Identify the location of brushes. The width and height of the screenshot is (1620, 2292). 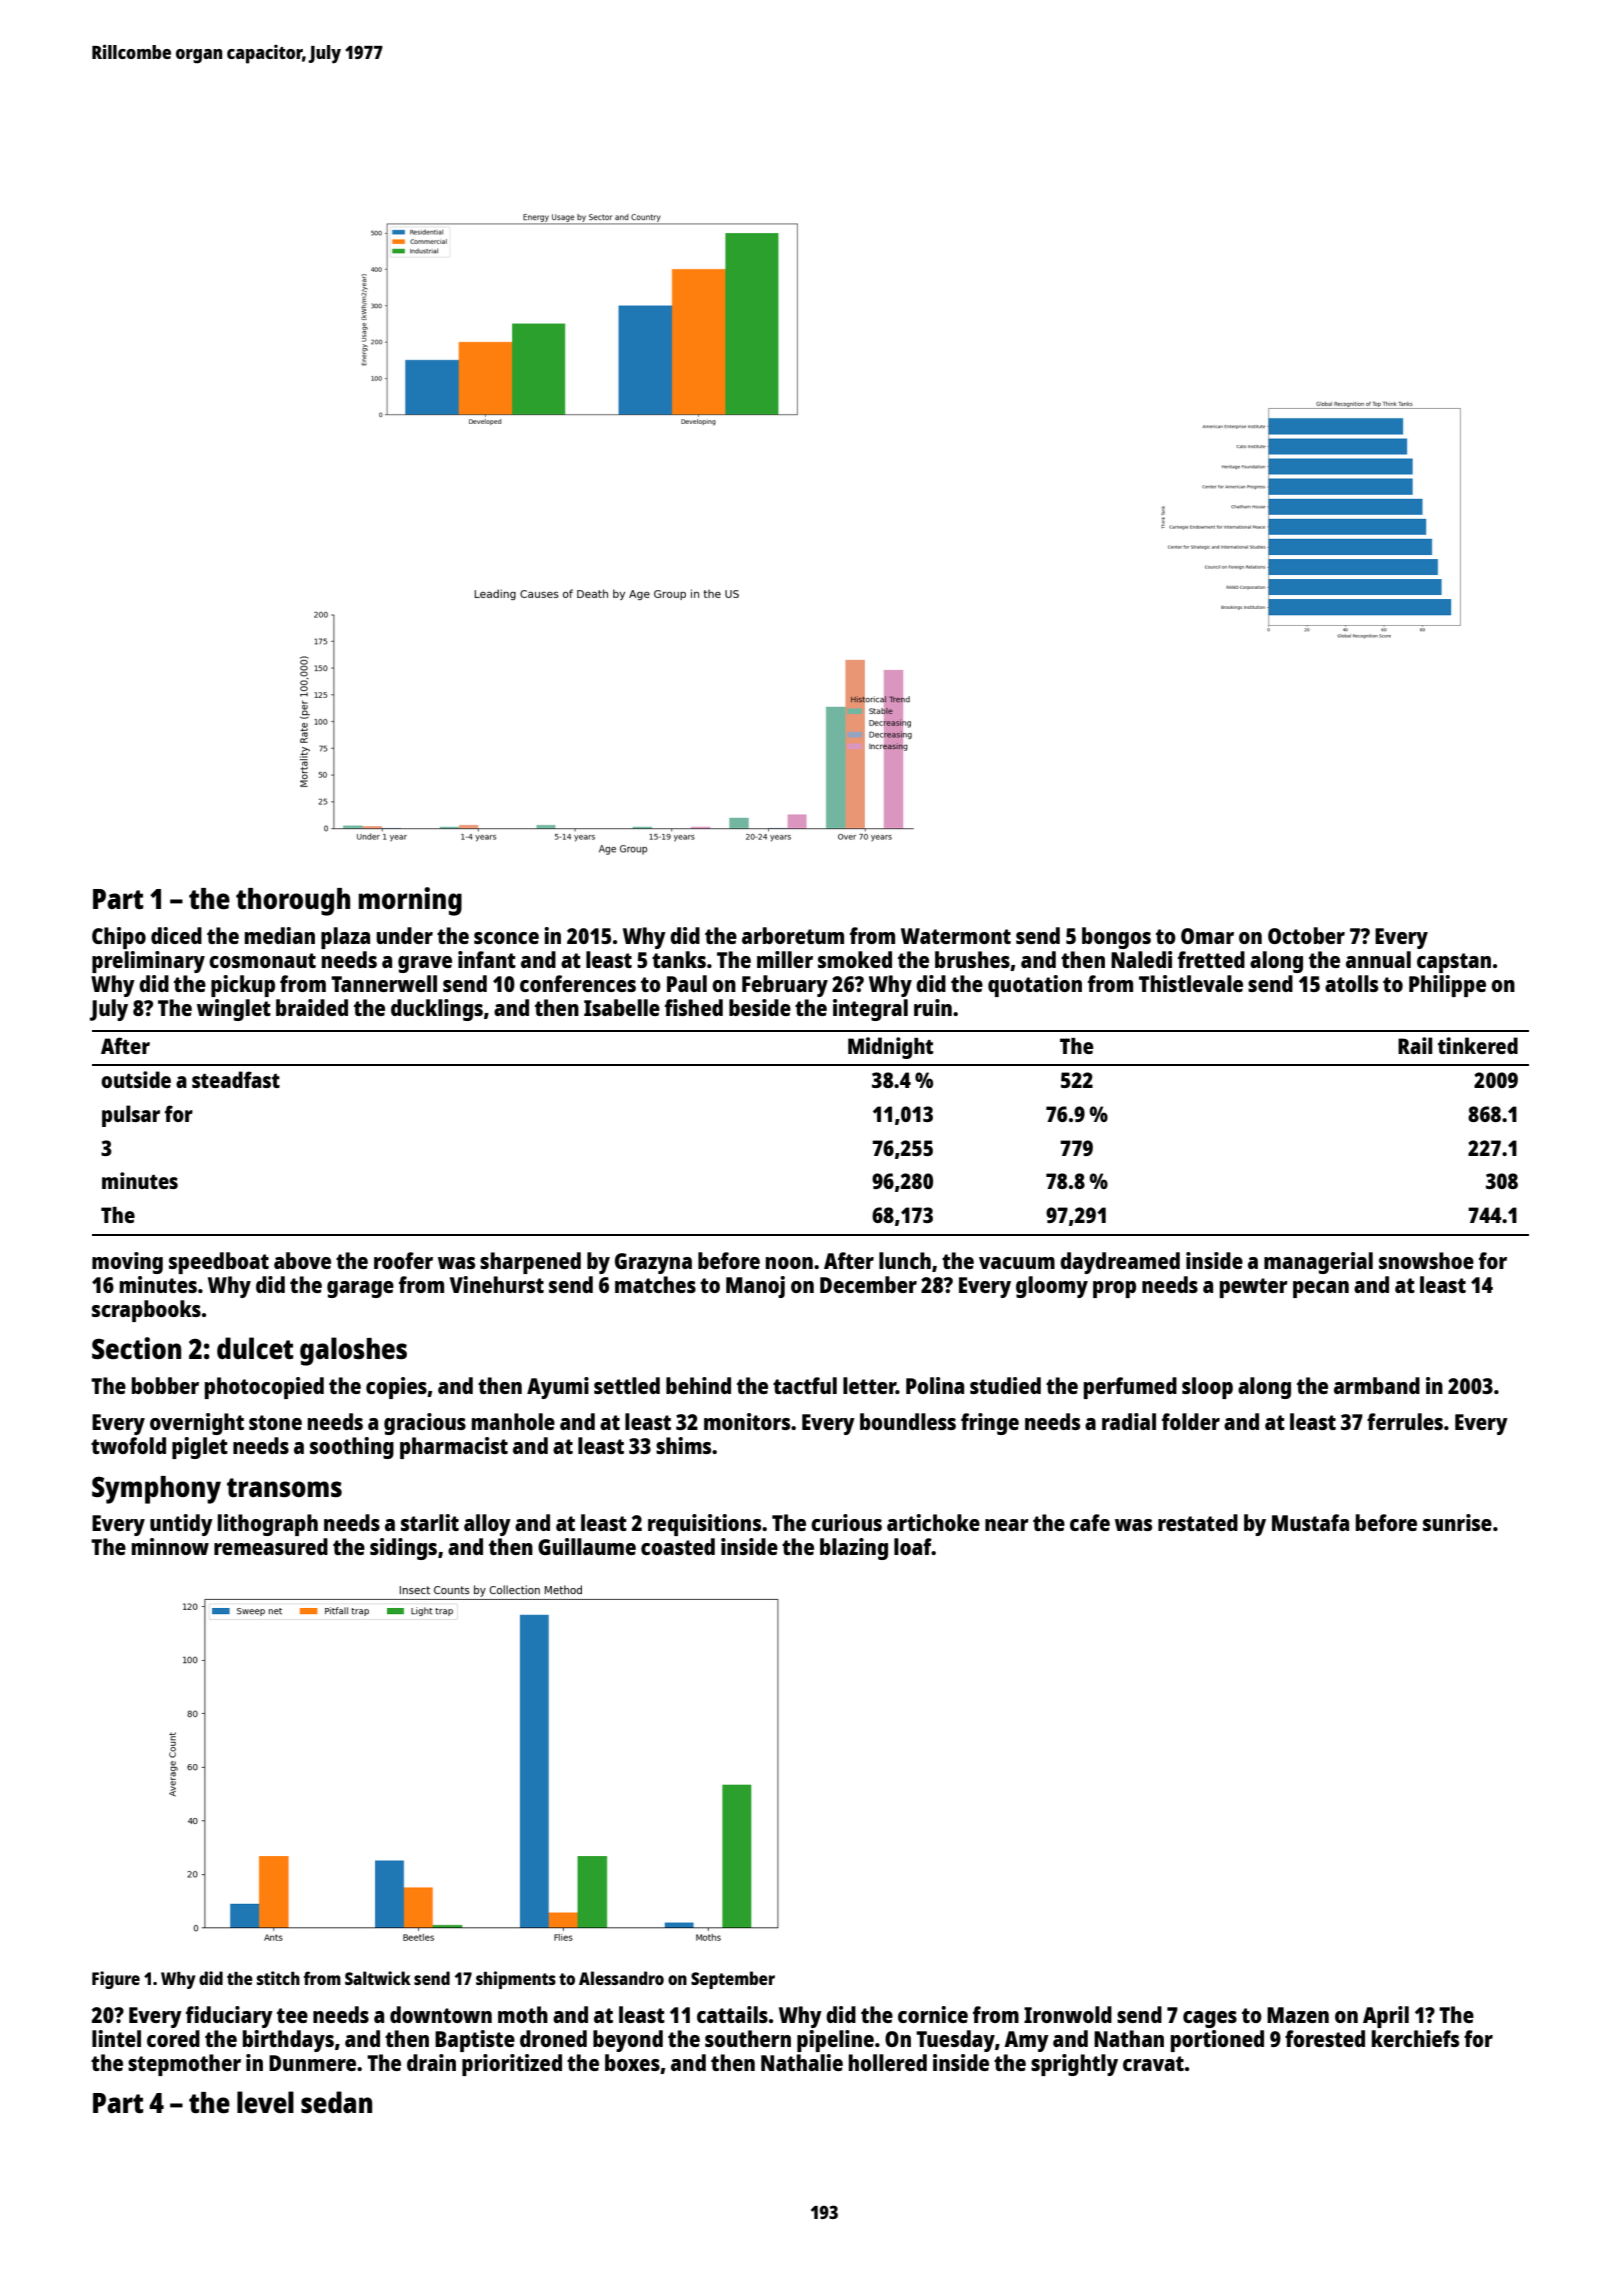
(972, 959).
